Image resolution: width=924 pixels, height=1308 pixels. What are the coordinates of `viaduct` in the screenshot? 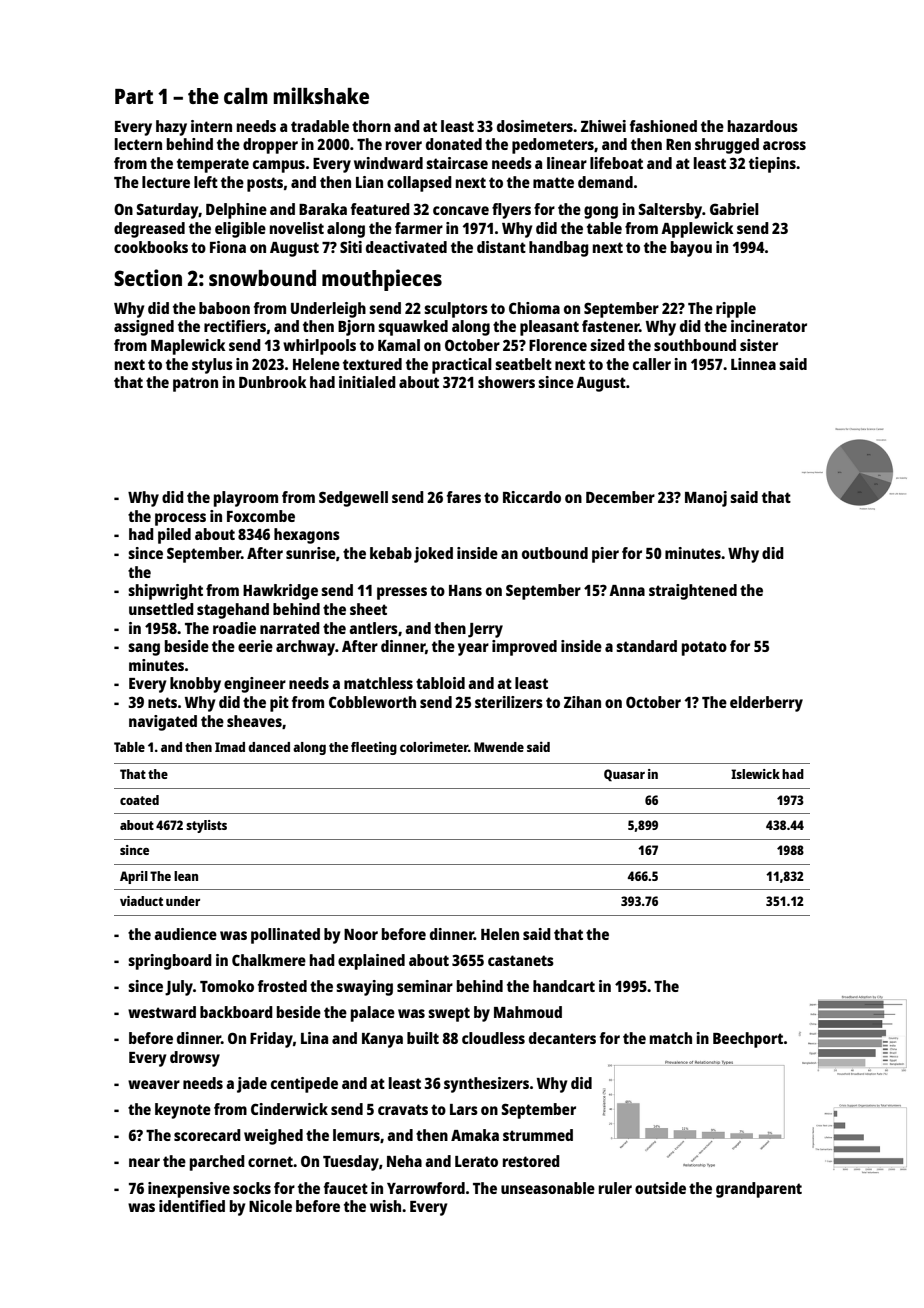 It's located at (141, 901).
